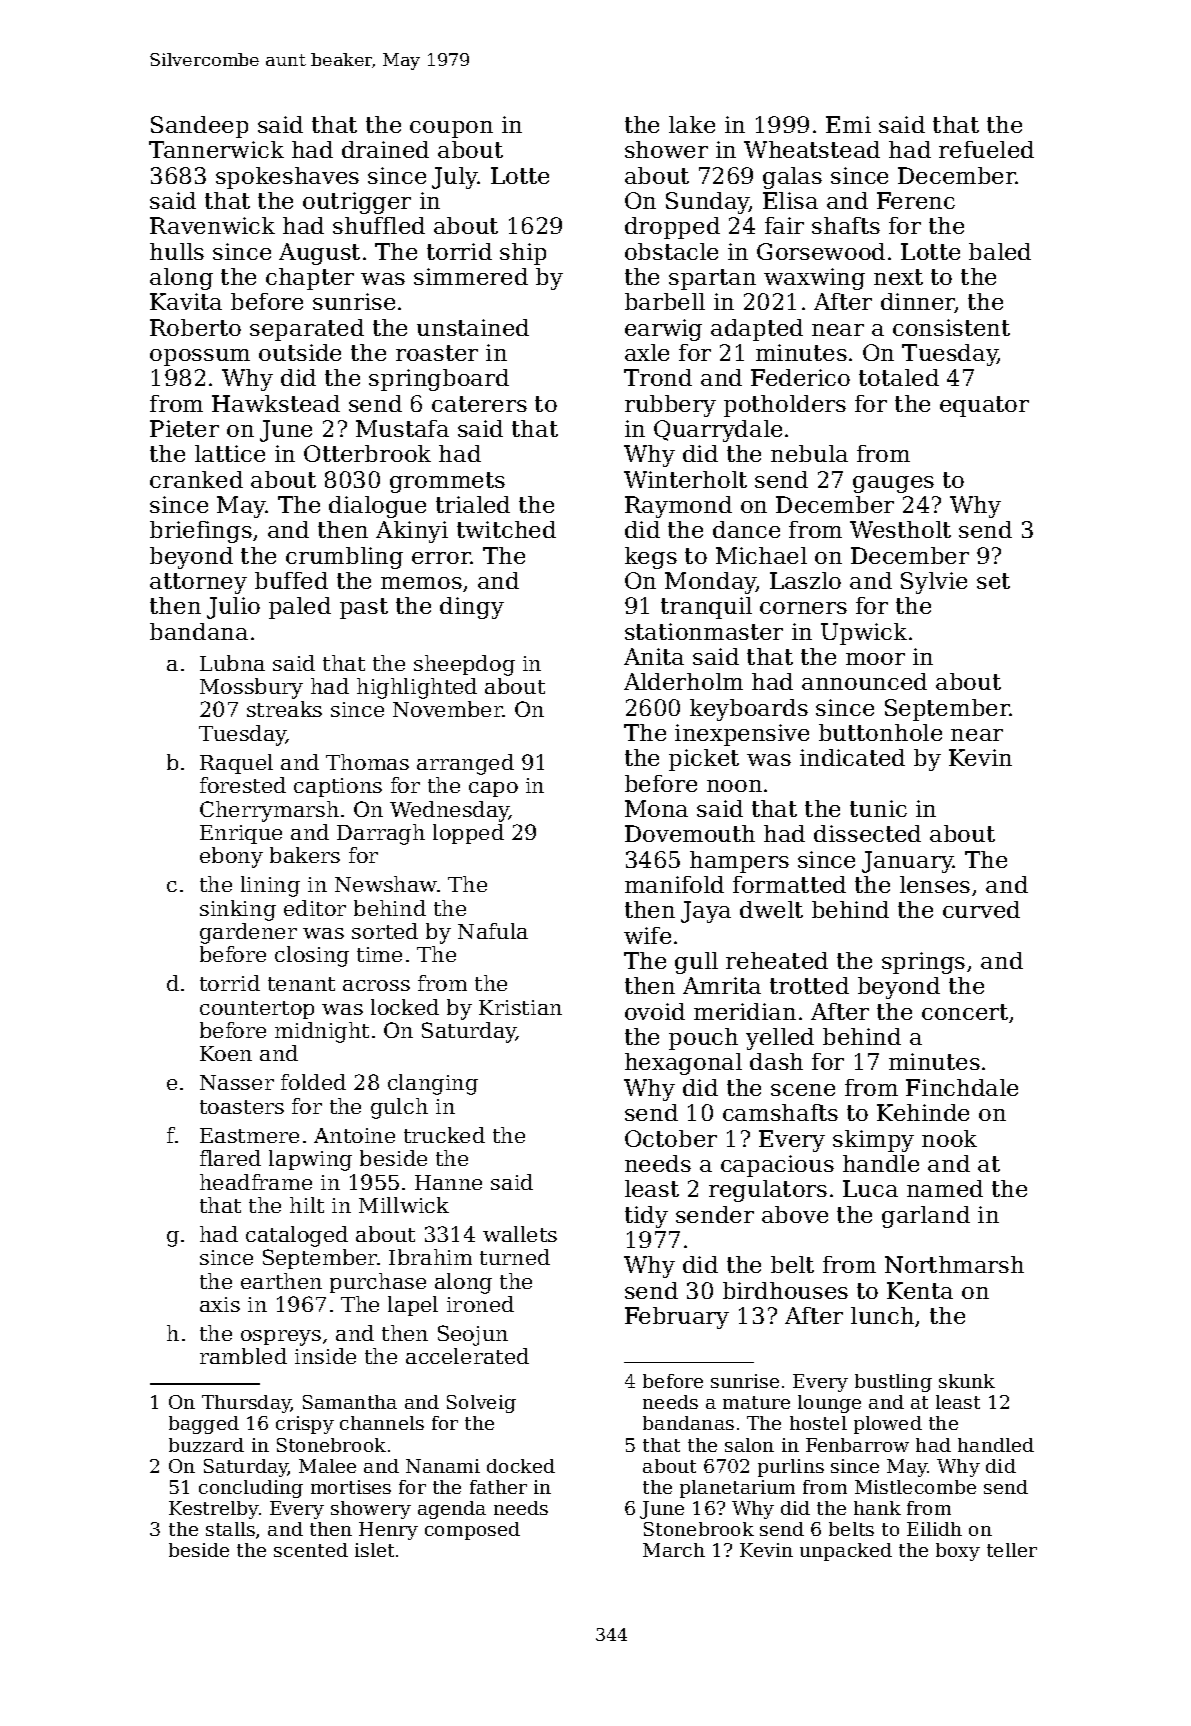 The height and width of the document is (1726, 1191). I want to click on paled, so click(300, 608).
